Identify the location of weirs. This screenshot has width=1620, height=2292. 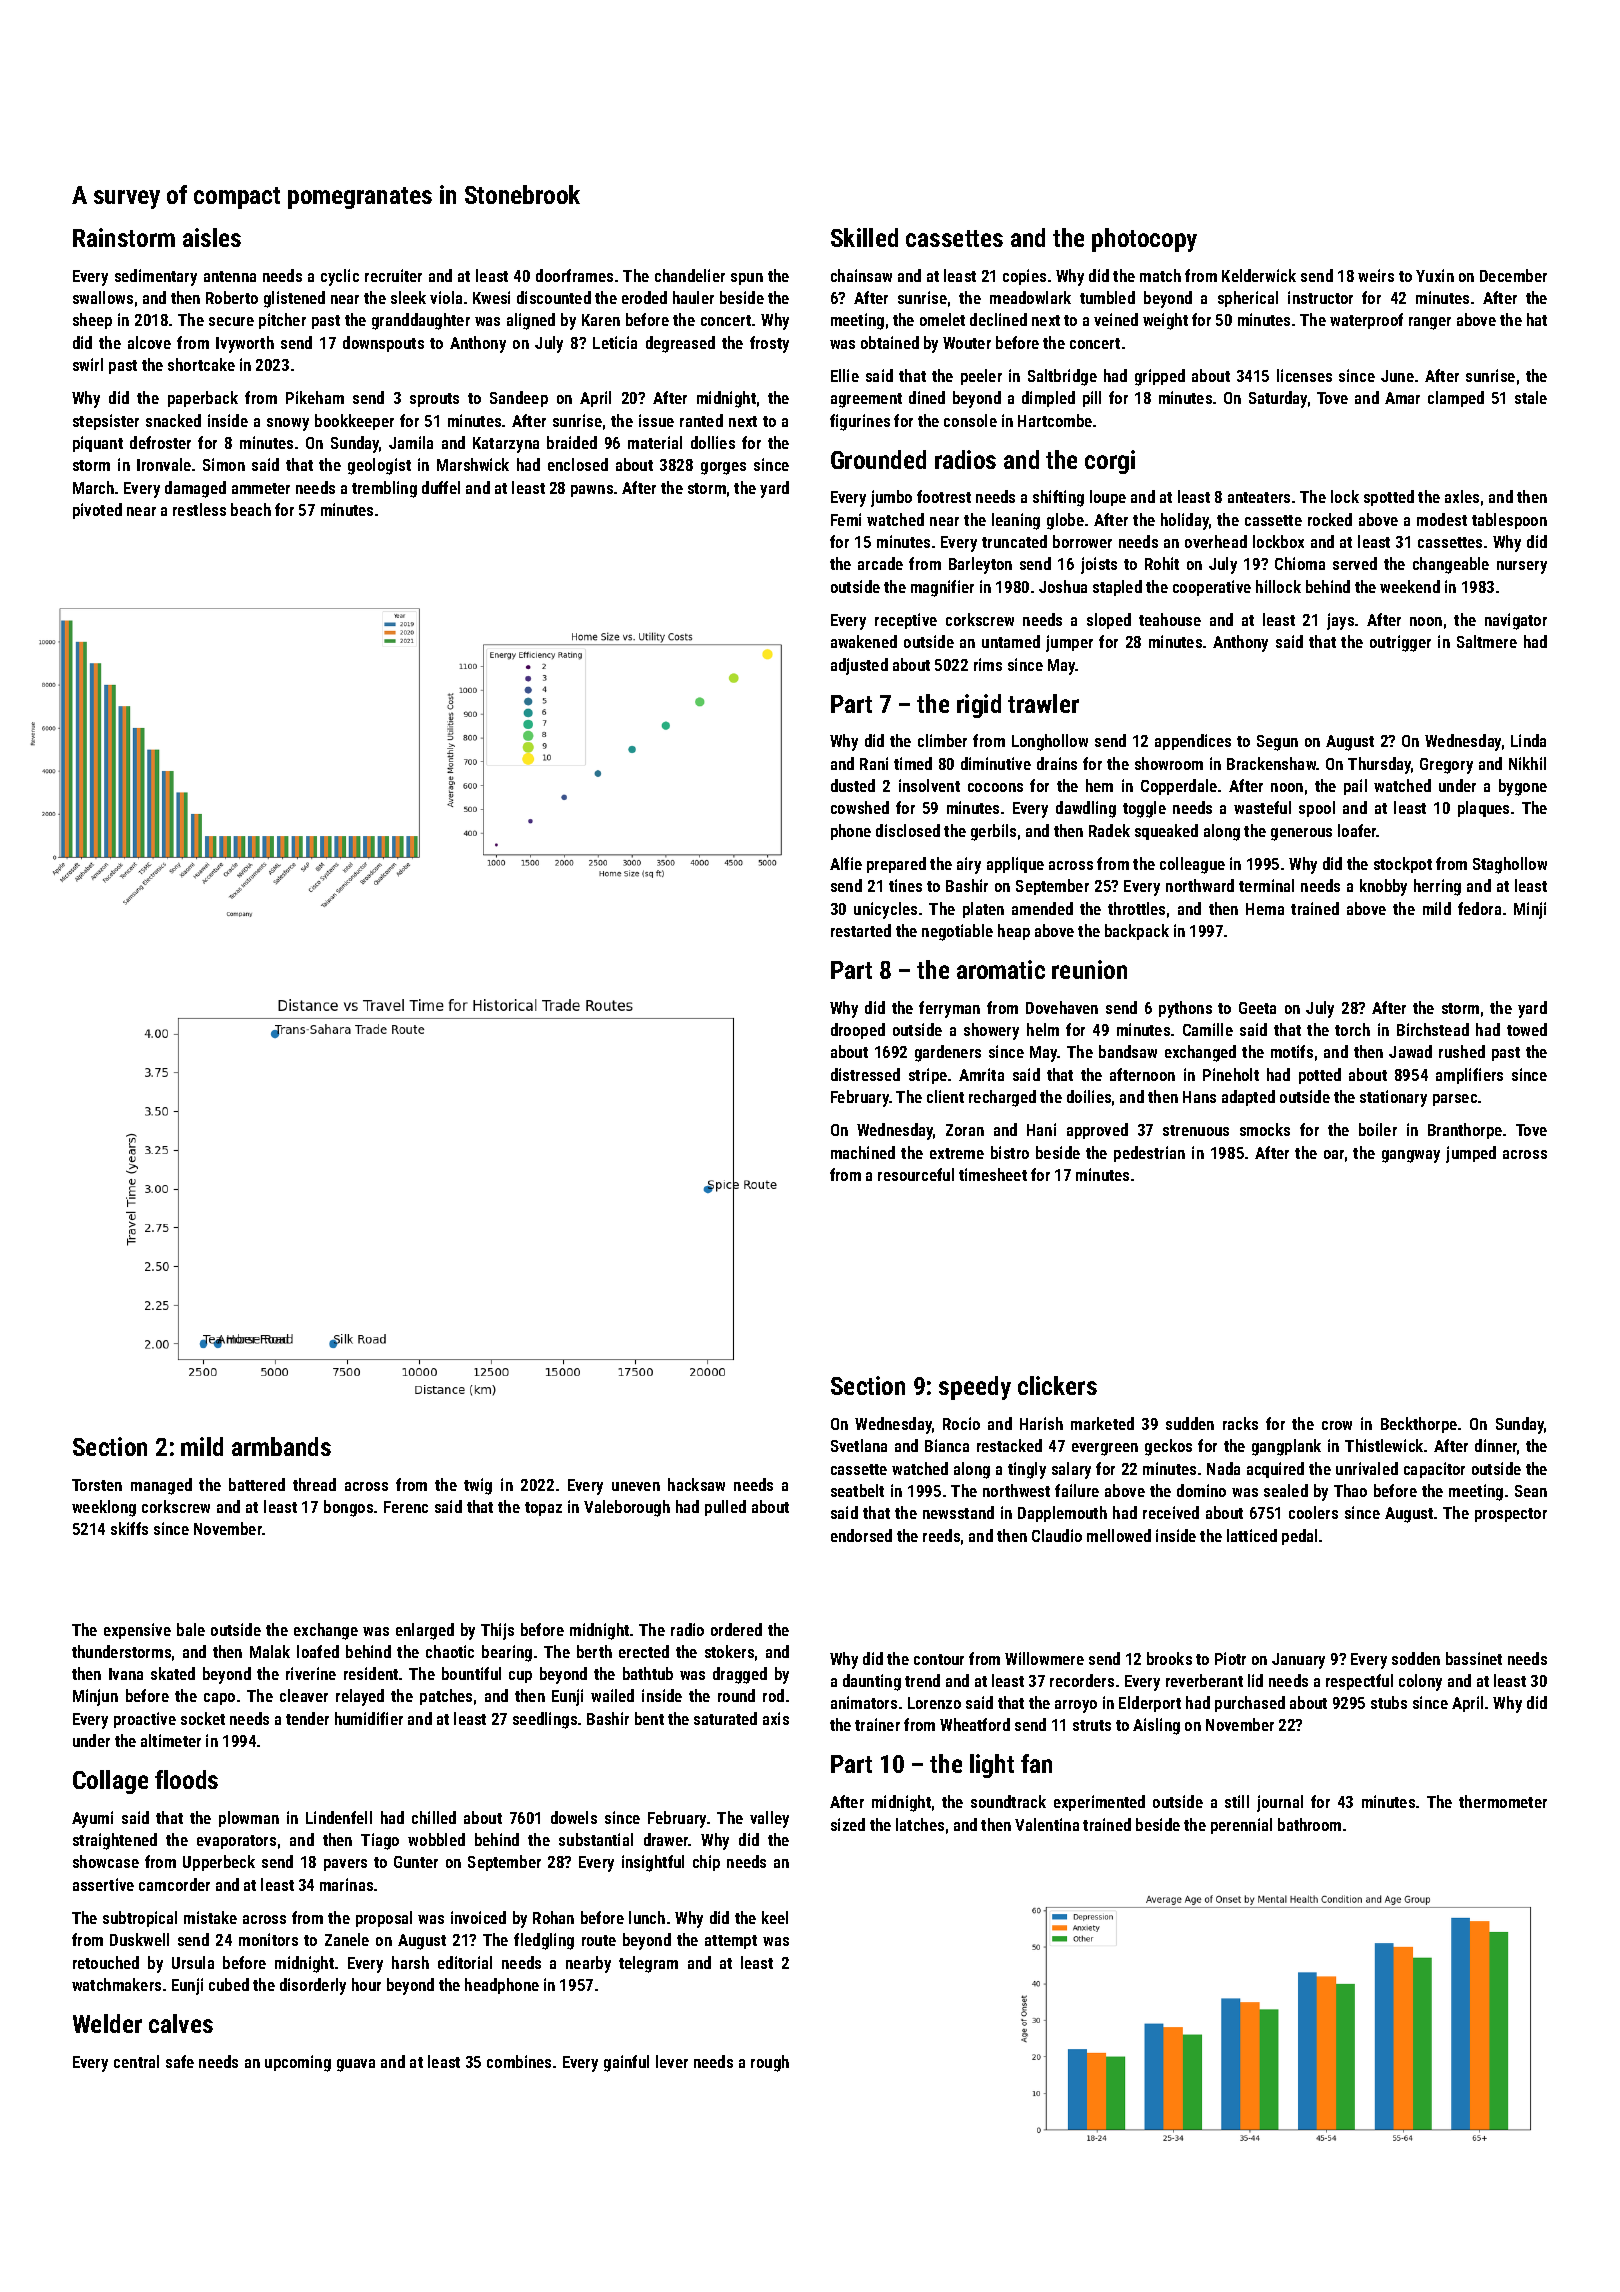
(1376, 275).
